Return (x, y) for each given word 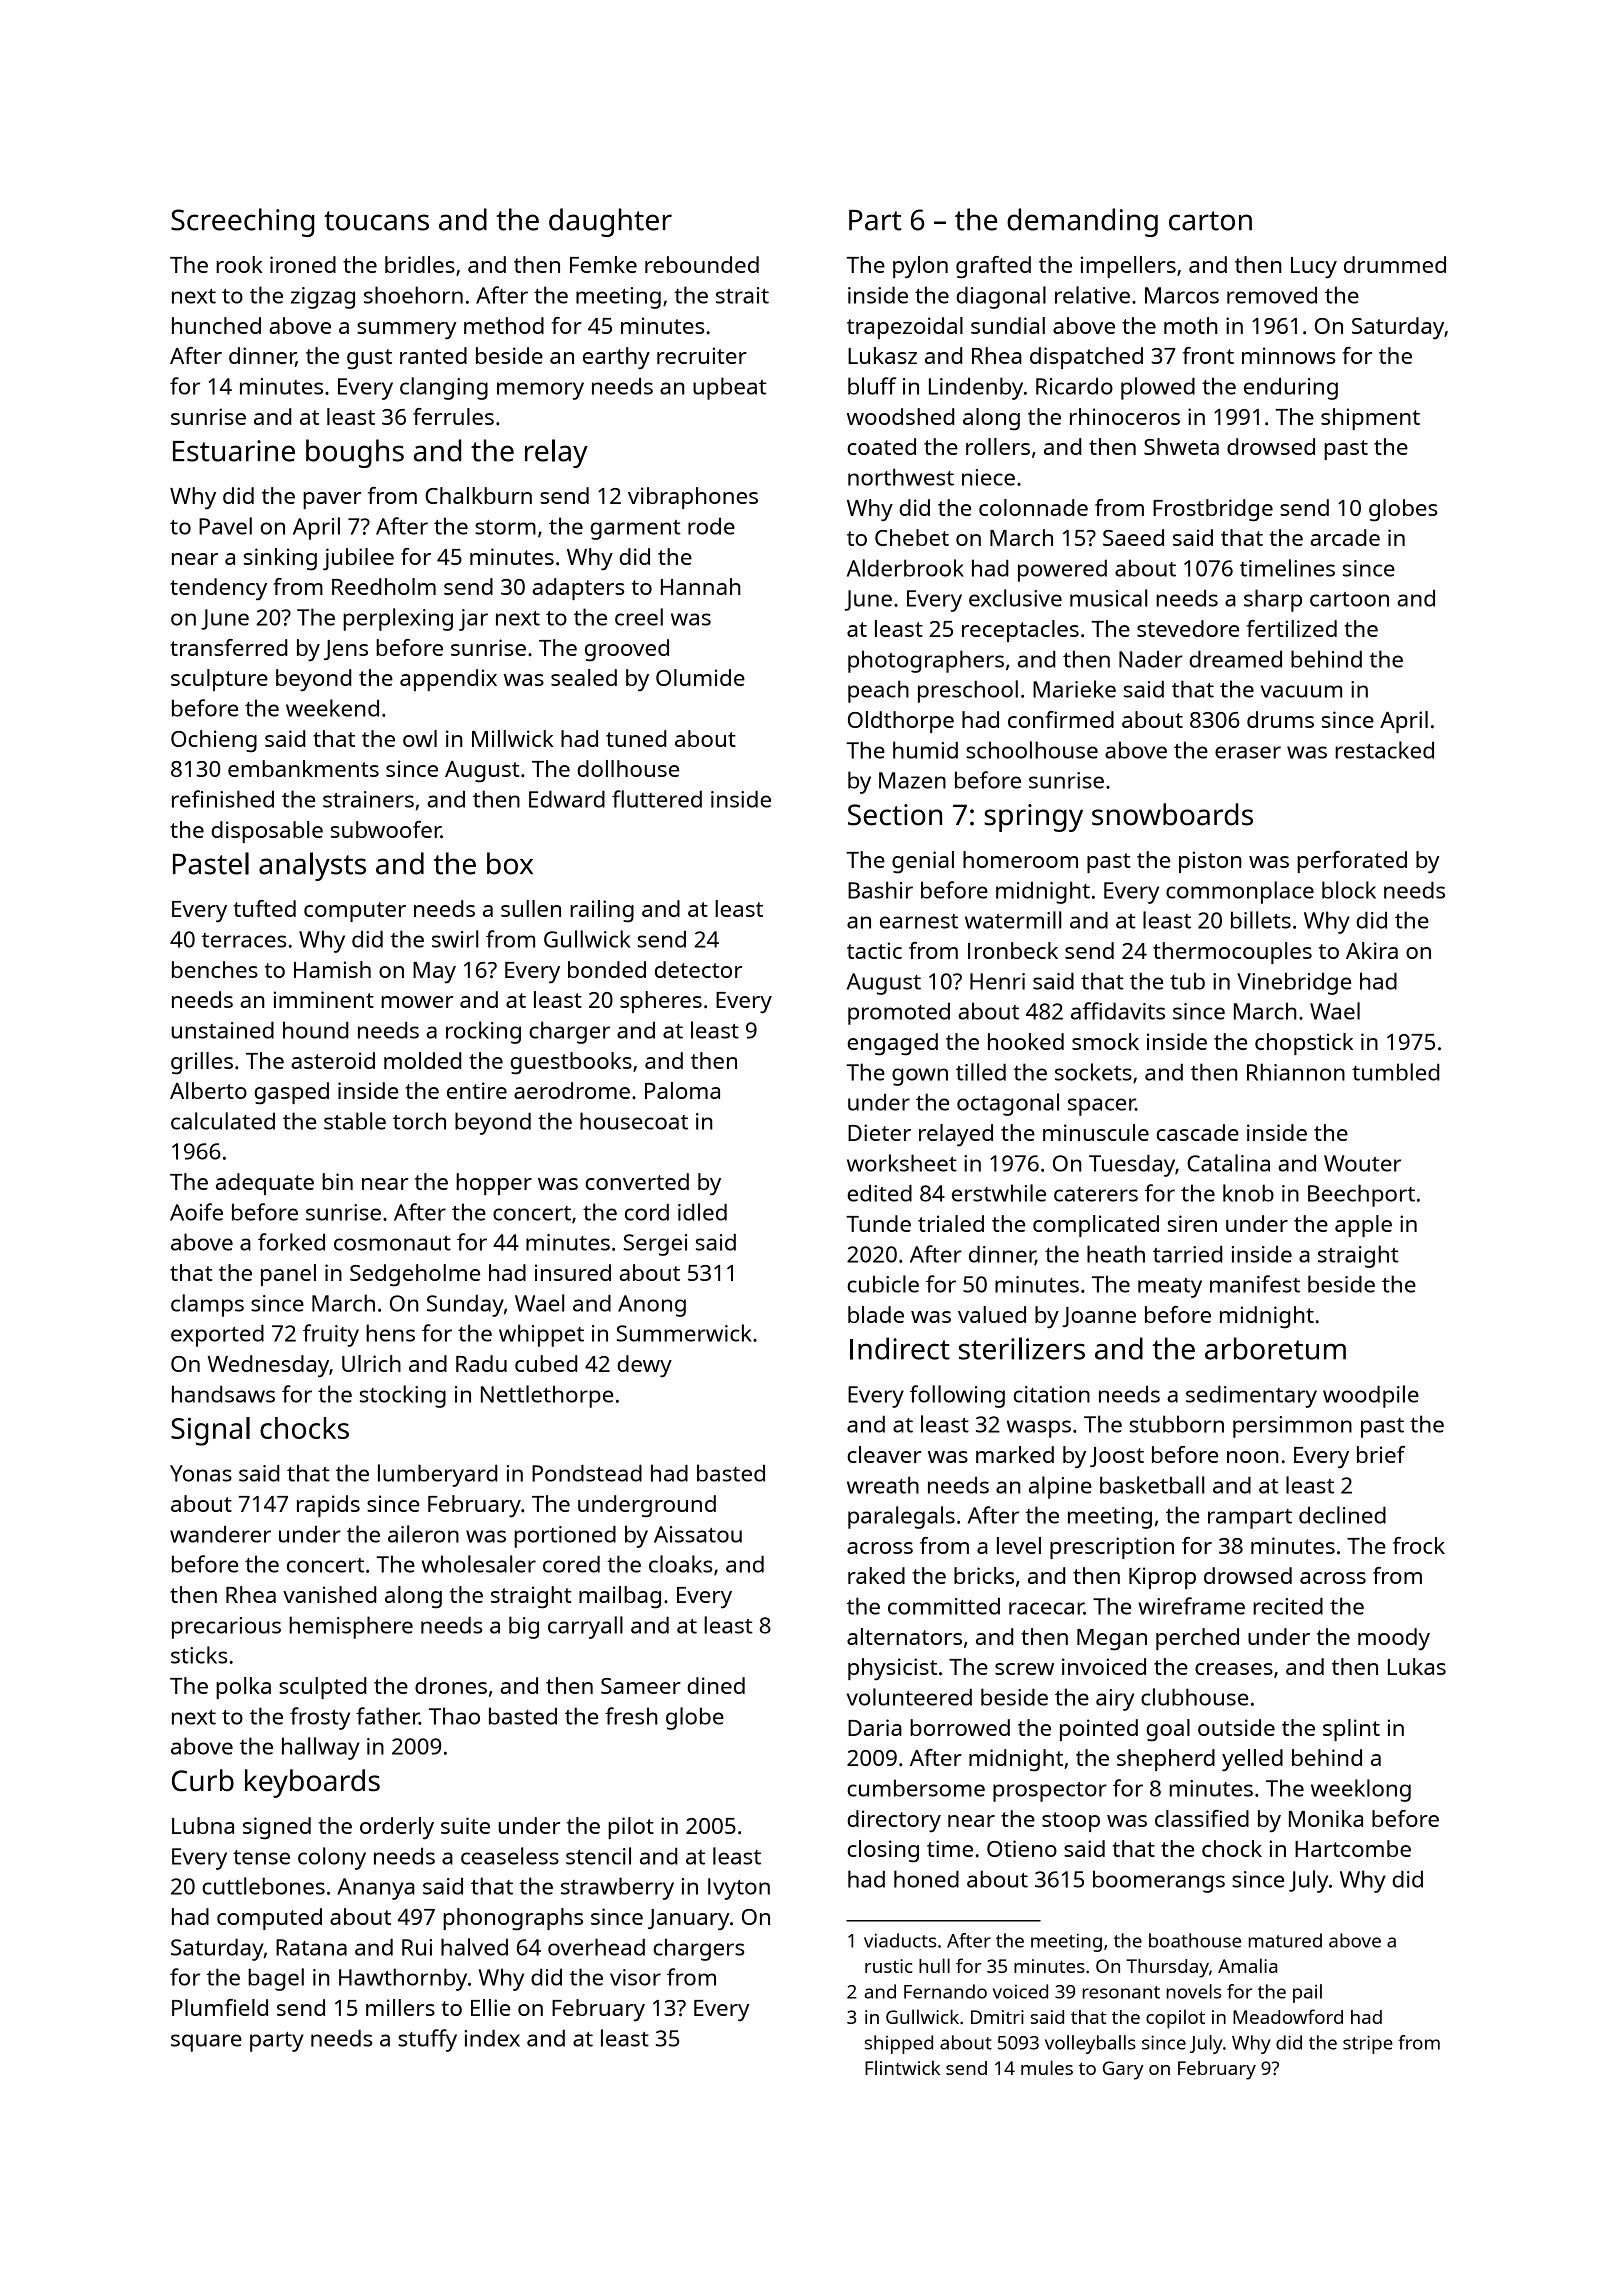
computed (269, 1919)
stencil (598, 1856)
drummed (1395, 264)
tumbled (1395, 1072)
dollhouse (628, 768)
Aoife (196, 1212)
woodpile (1371, 1396)
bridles (420, 264)
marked (1015, 1454)
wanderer (220, 1534)
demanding (1082, 222)
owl (420, 738)
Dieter (879, 1132)
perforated (1352, 862)
